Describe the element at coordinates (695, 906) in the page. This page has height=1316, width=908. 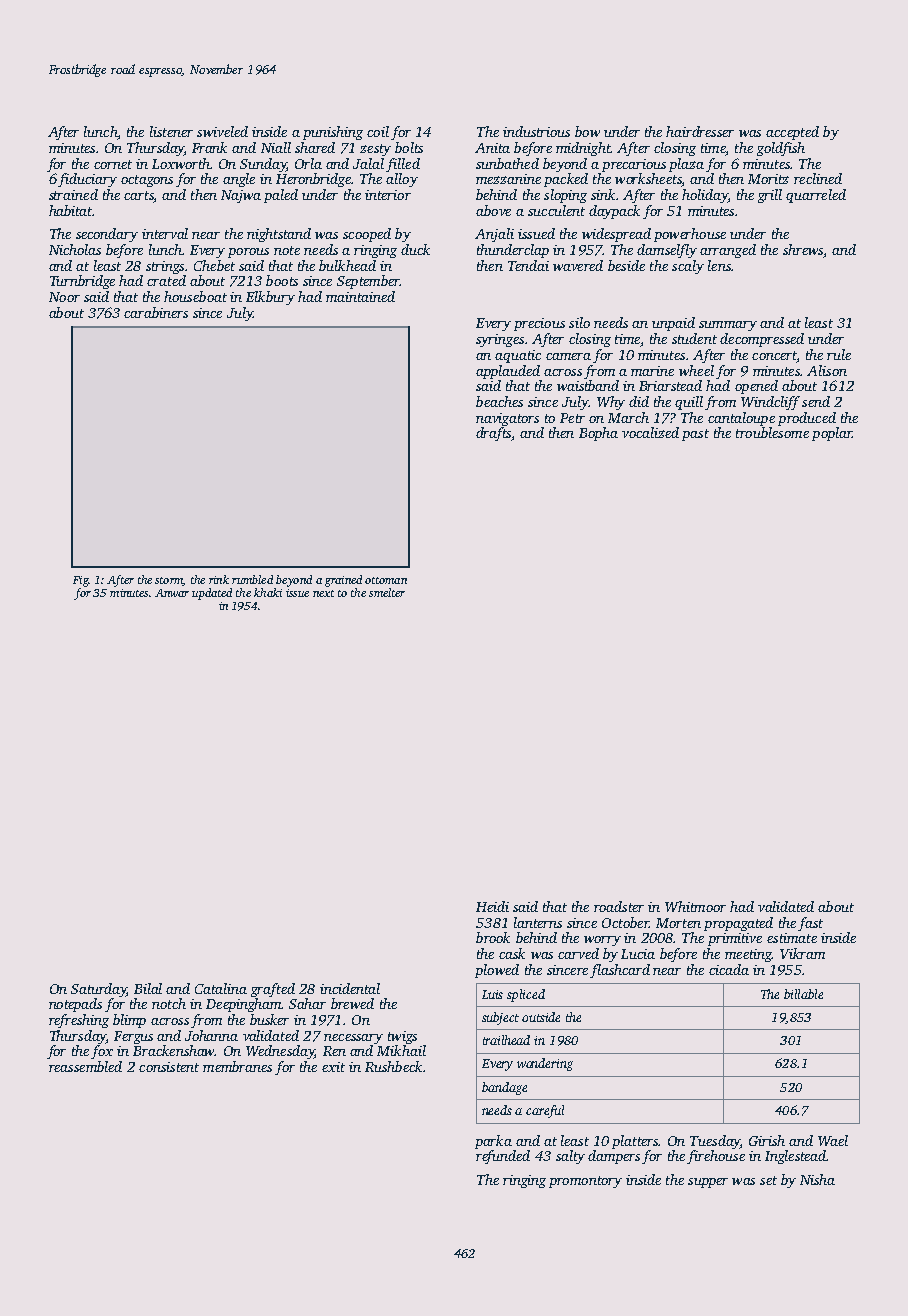
I see `Whitmoor` at that location.
